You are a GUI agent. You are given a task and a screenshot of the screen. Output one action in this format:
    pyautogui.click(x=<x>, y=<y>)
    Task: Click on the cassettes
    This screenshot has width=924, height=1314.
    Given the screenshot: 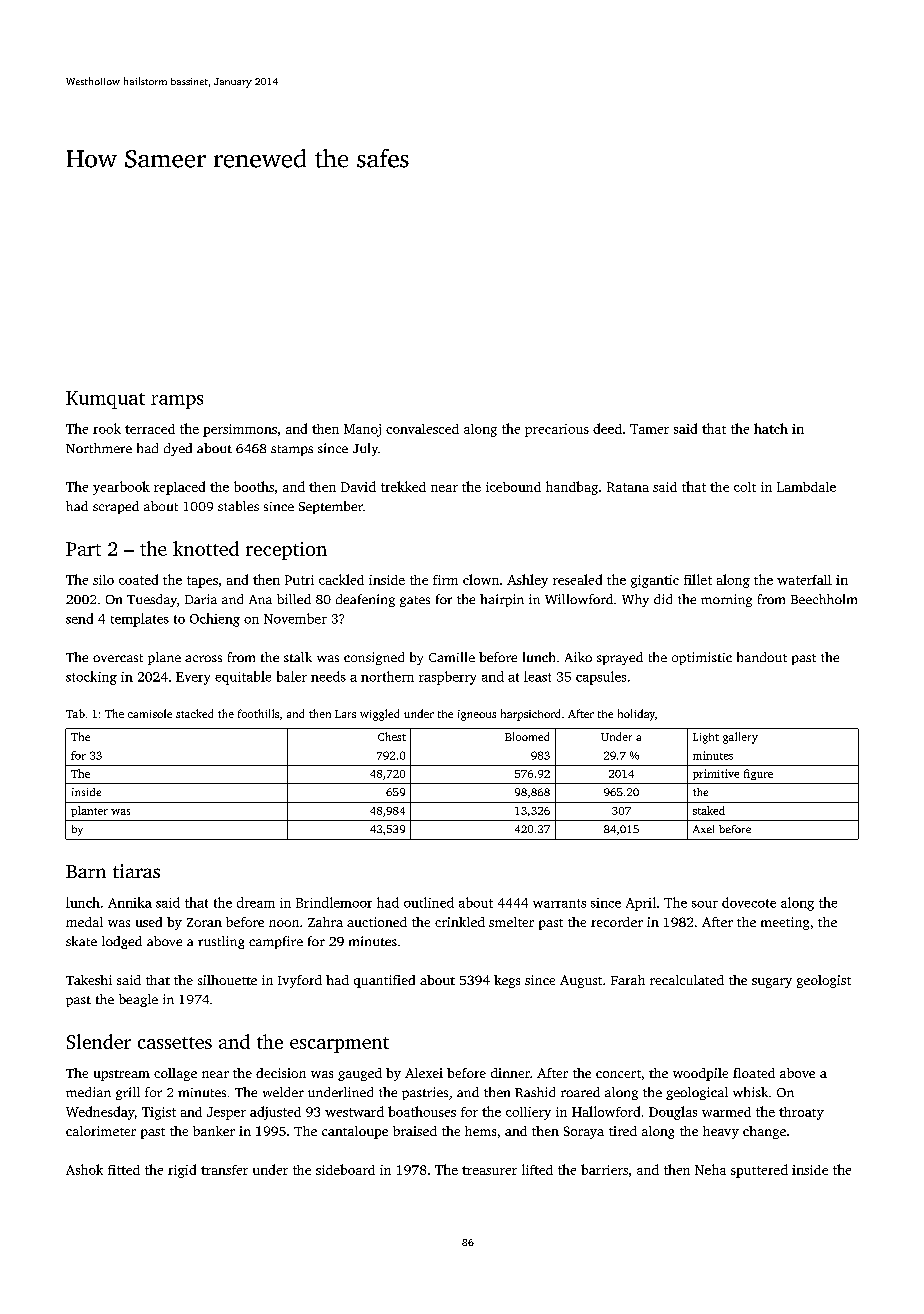 What is the action you would take?
    pyautogui.click(x=175, y=1043)
